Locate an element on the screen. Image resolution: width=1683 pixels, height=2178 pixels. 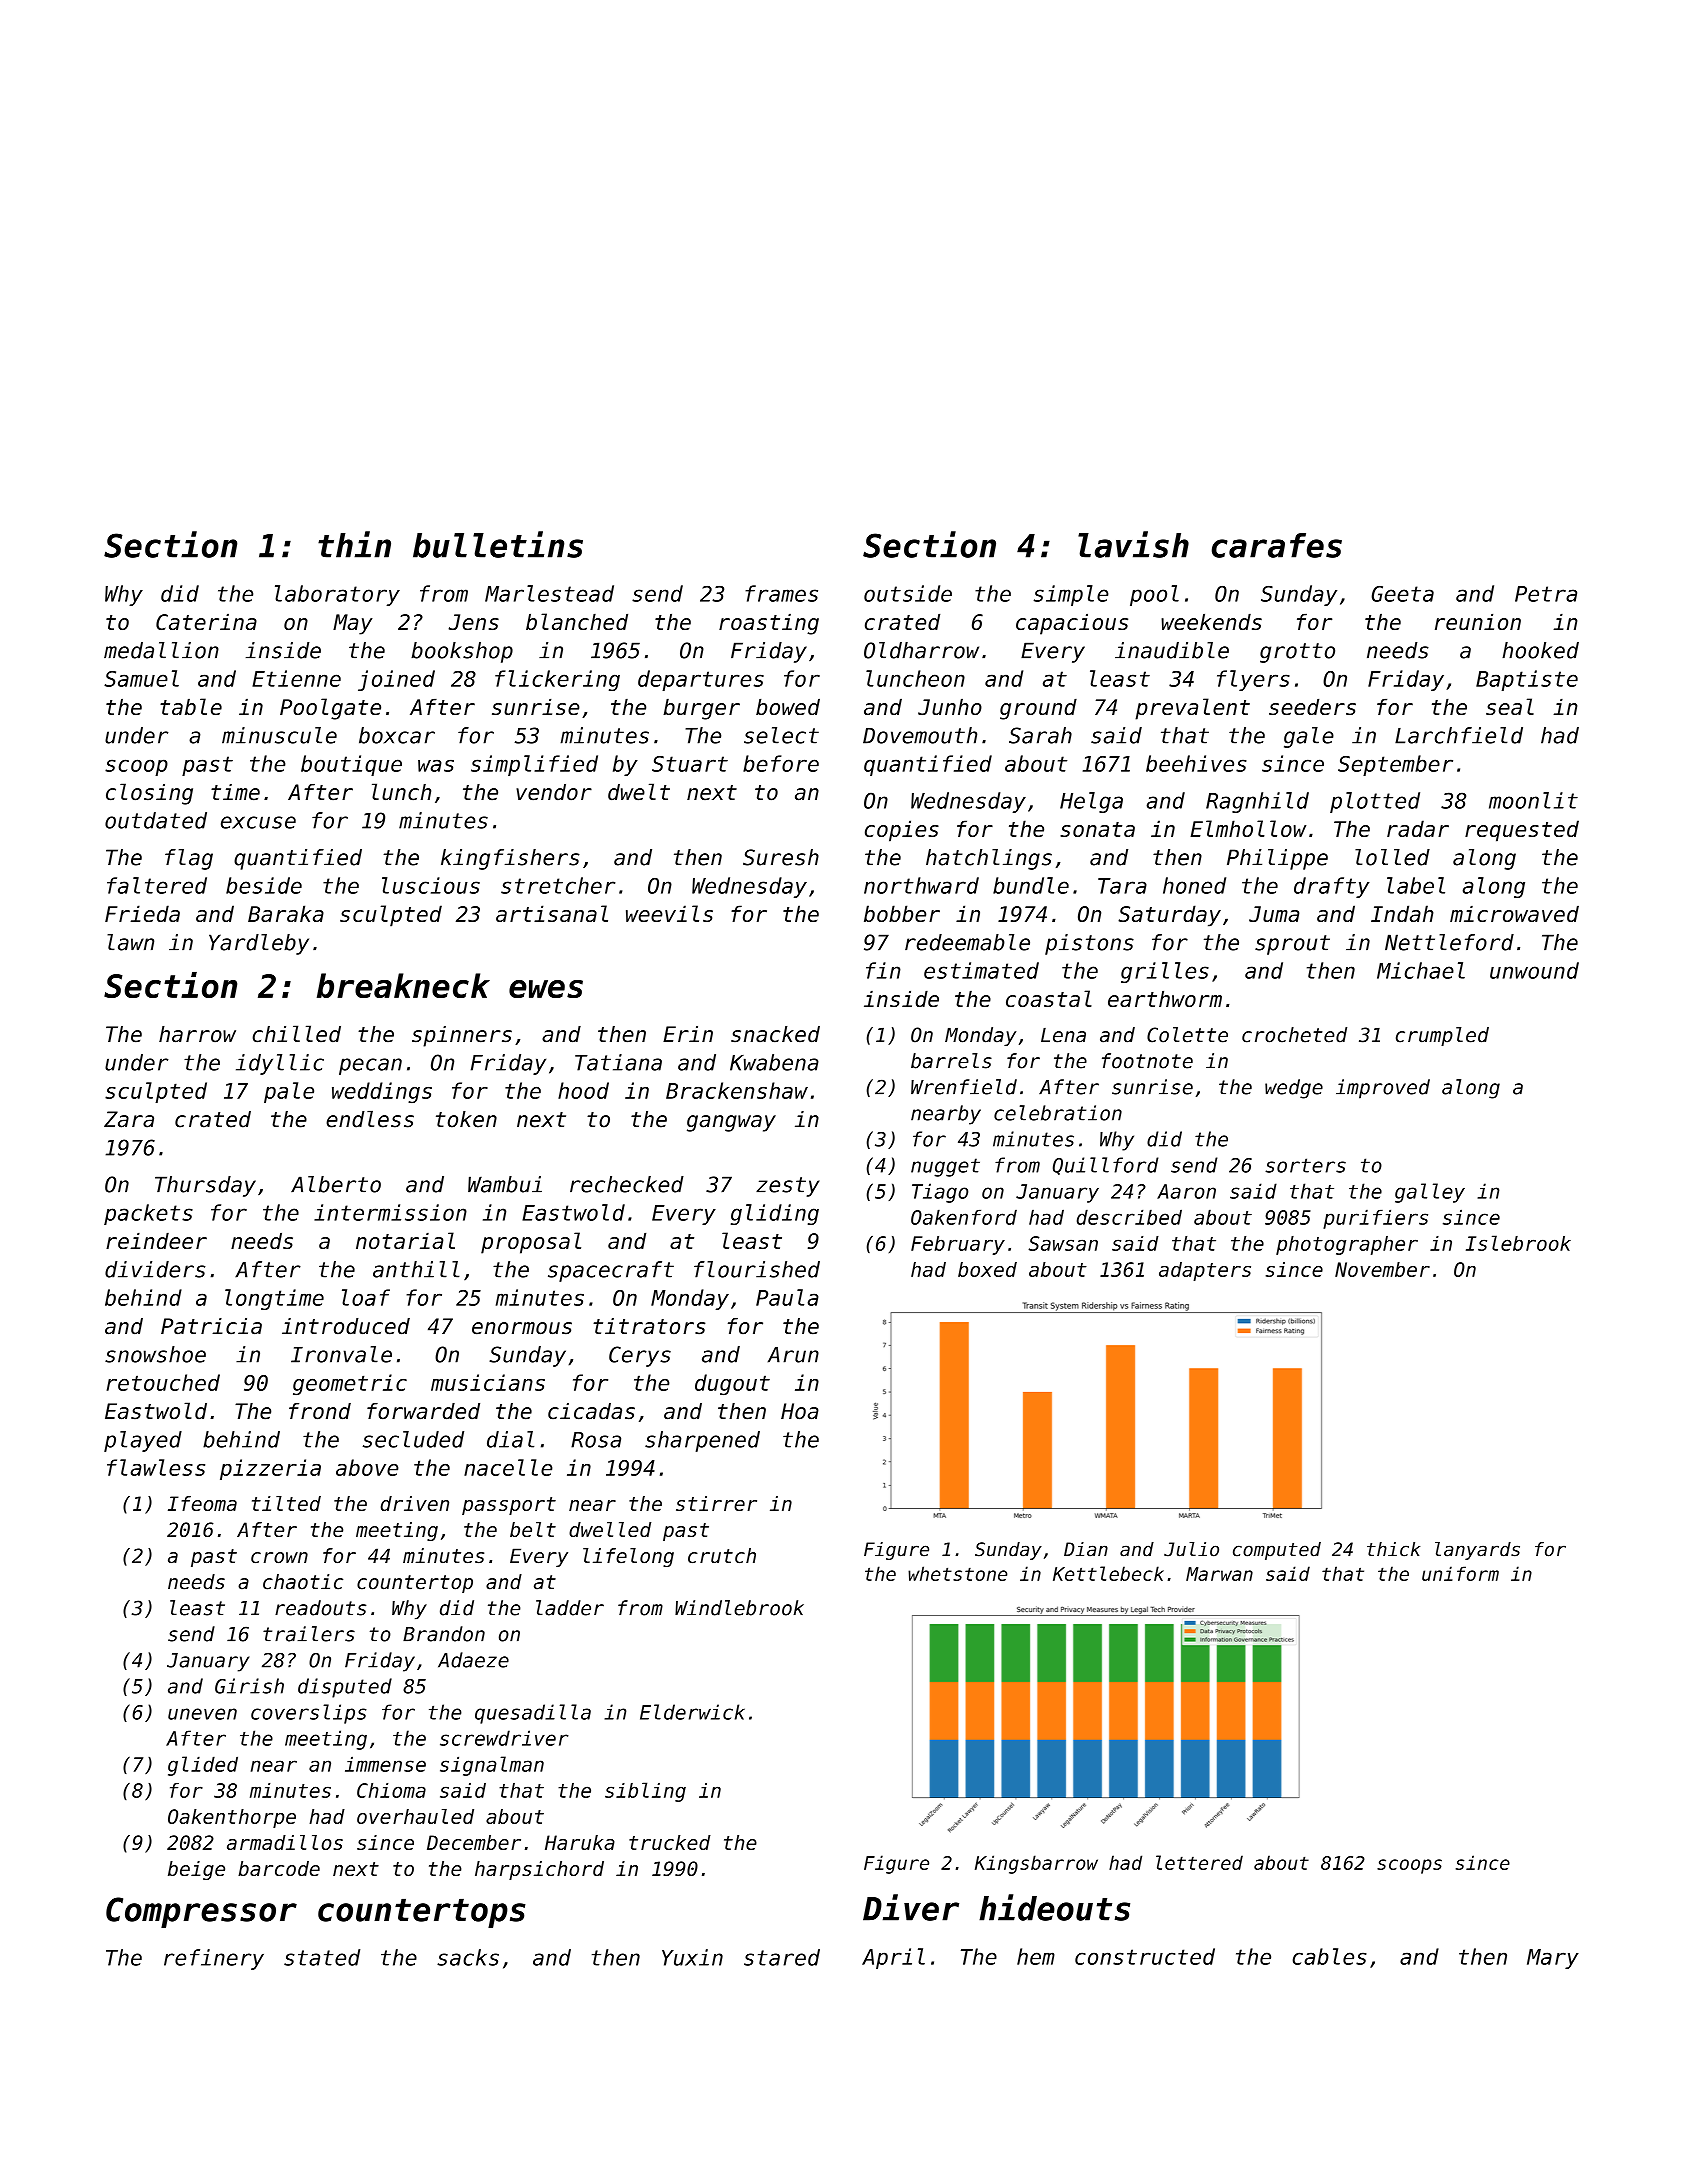
carafes is located at coordinates (1277, 545).
